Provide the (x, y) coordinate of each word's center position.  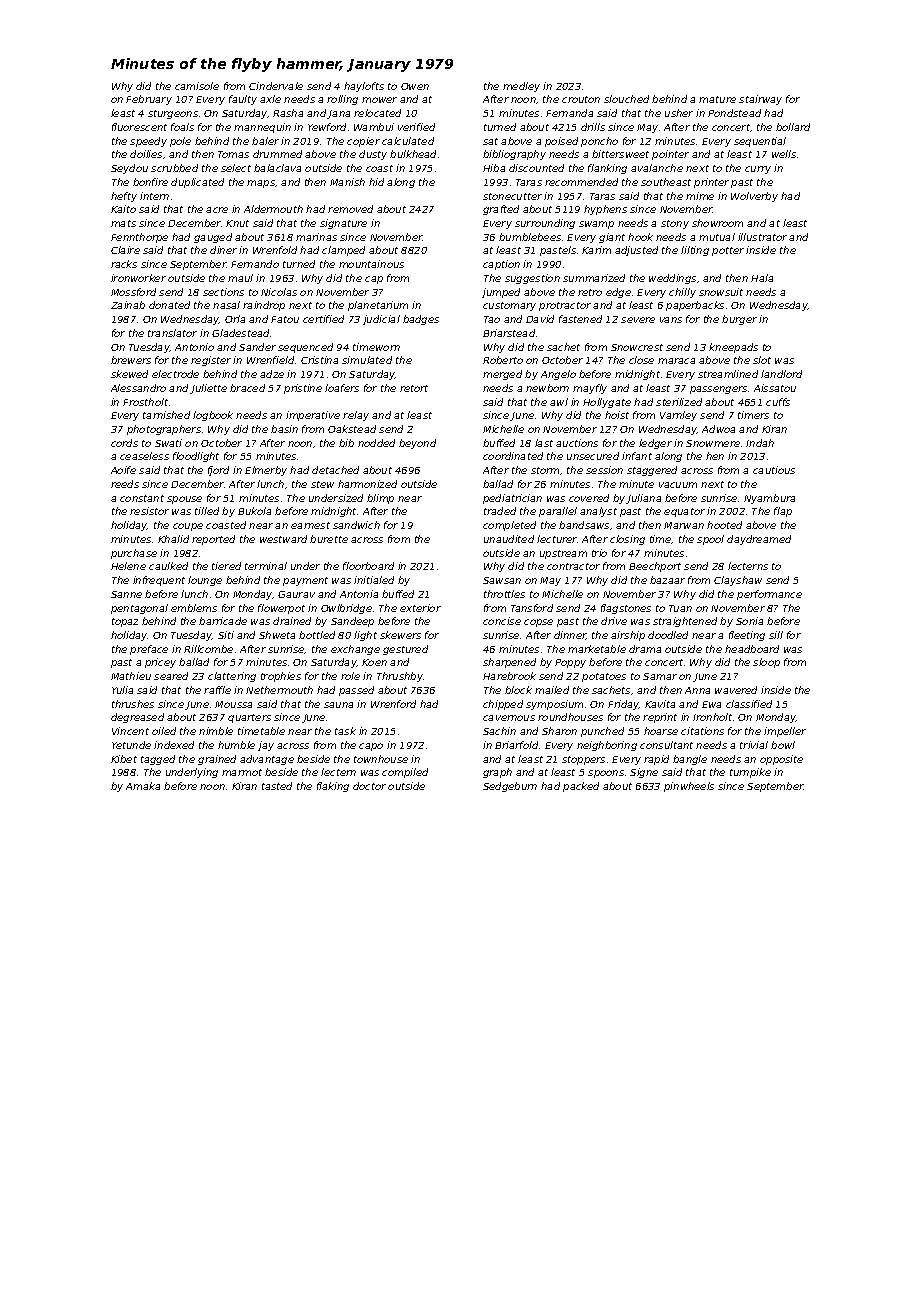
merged (502, 375)
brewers (131, 360)
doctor (369, 786)
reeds (125, 484)
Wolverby (754, 197)
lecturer (557, 539)
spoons (606, 774)
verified (416, 127)
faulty (243, 100)
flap (783, 512)
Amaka (143, 786)
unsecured (593, 456)
